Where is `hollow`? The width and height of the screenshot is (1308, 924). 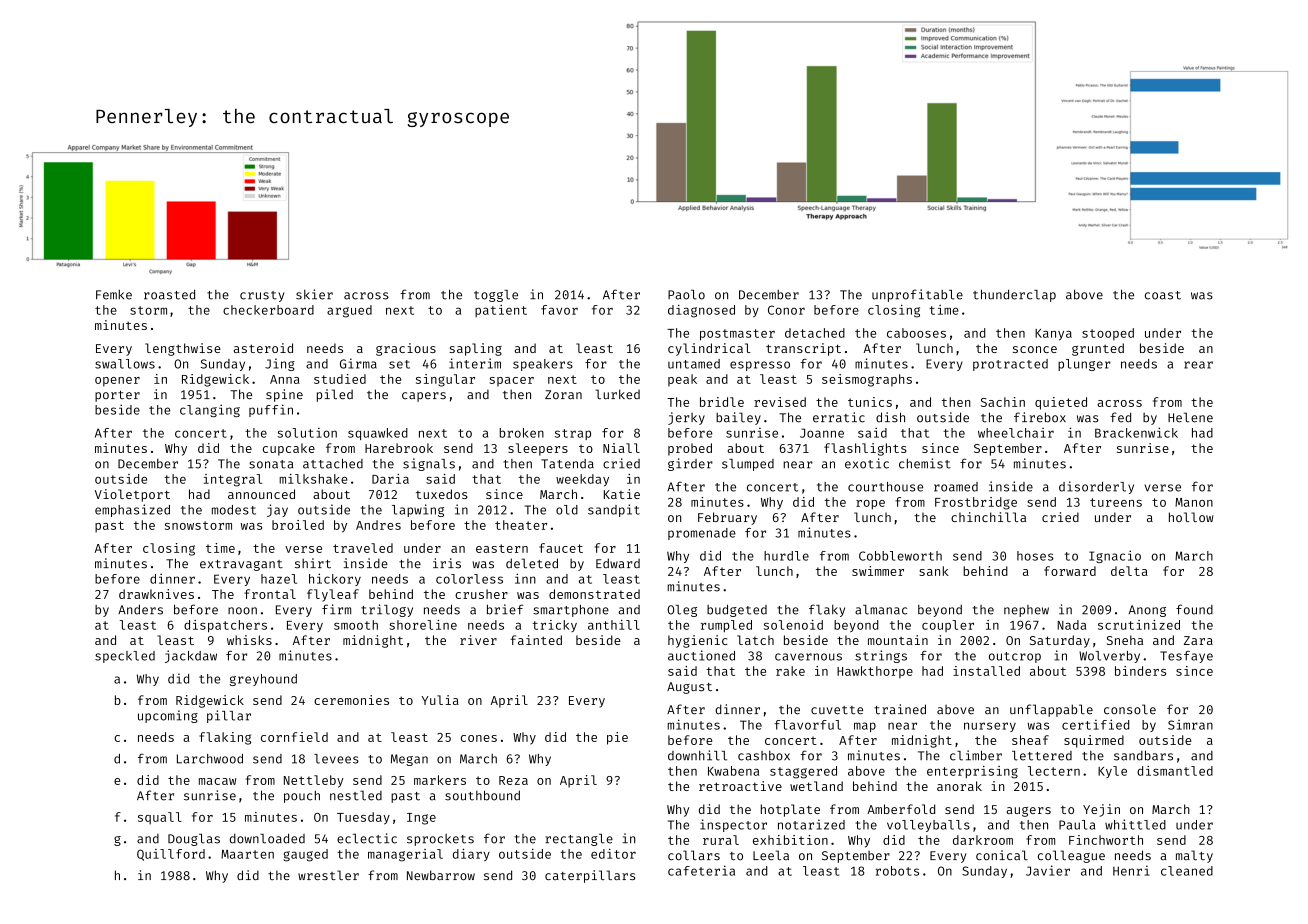 hollow is located at coordinates (1191, 517).
